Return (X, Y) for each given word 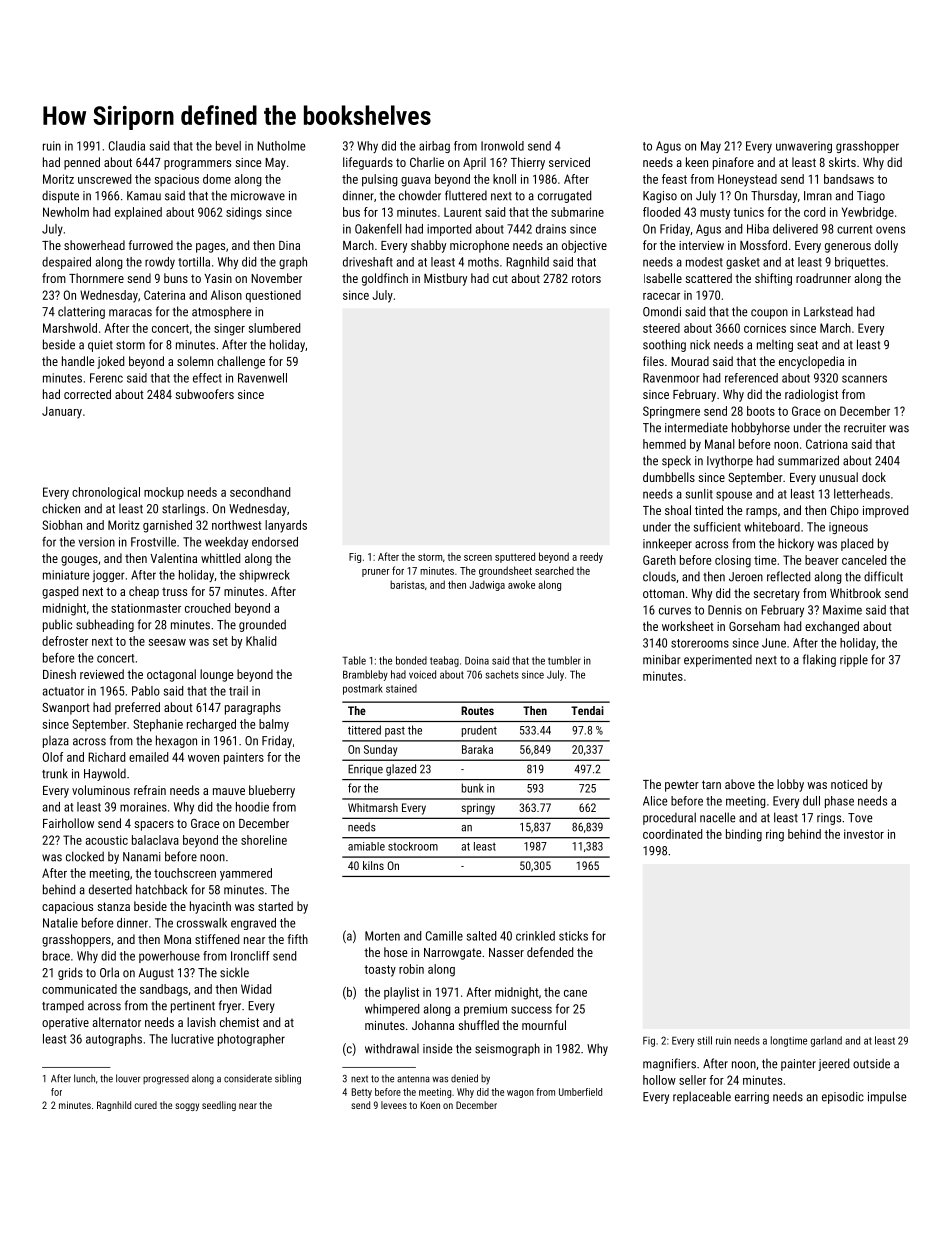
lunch (84, 1078)
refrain (150, 790)
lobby (790, 785)
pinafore (733, 163)
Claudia (127, 146)
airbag (434, 147)
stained (401, 688)
